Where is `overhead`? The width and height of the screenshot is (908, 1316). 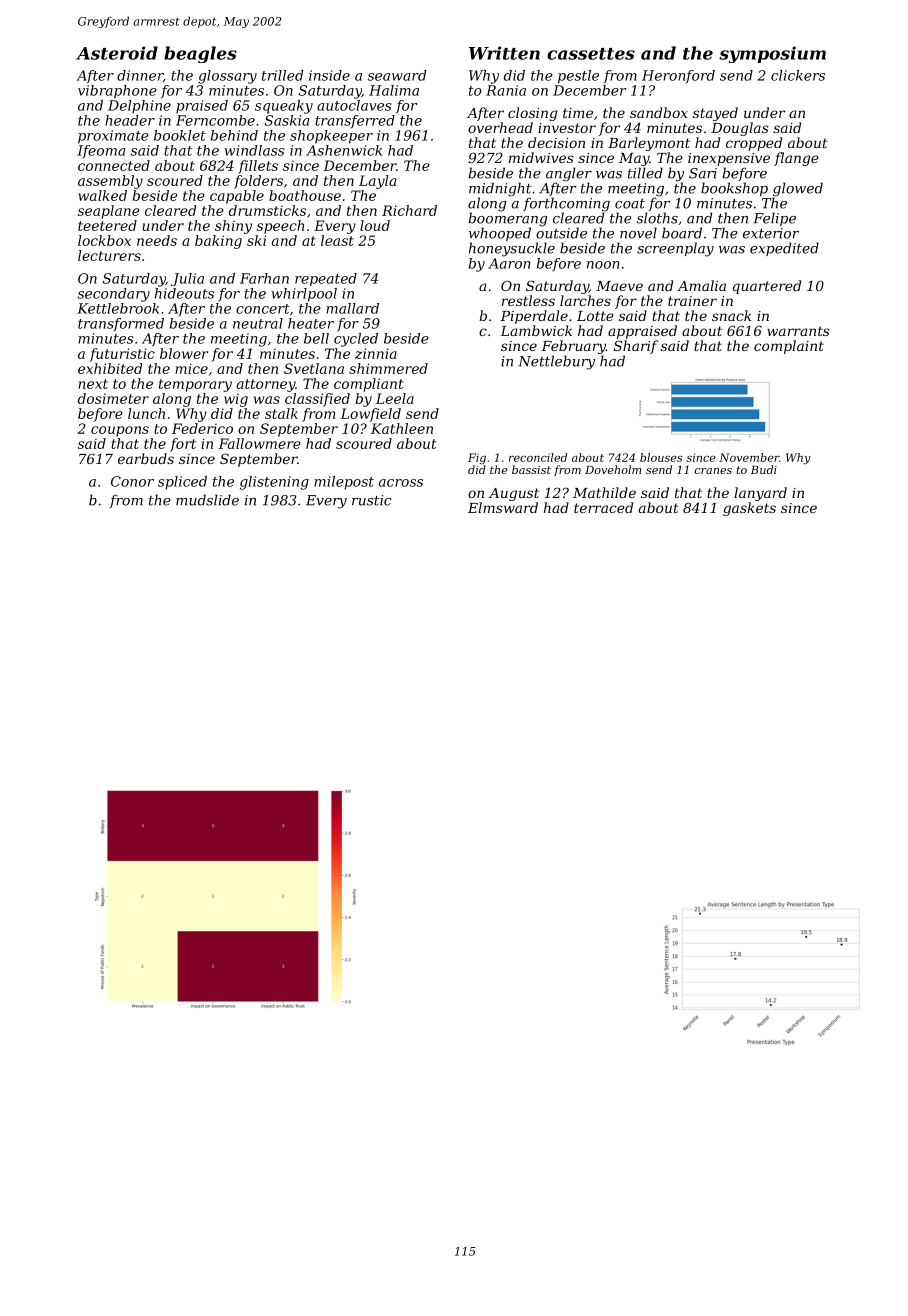 overhead is located at coordinates (500, 127).
